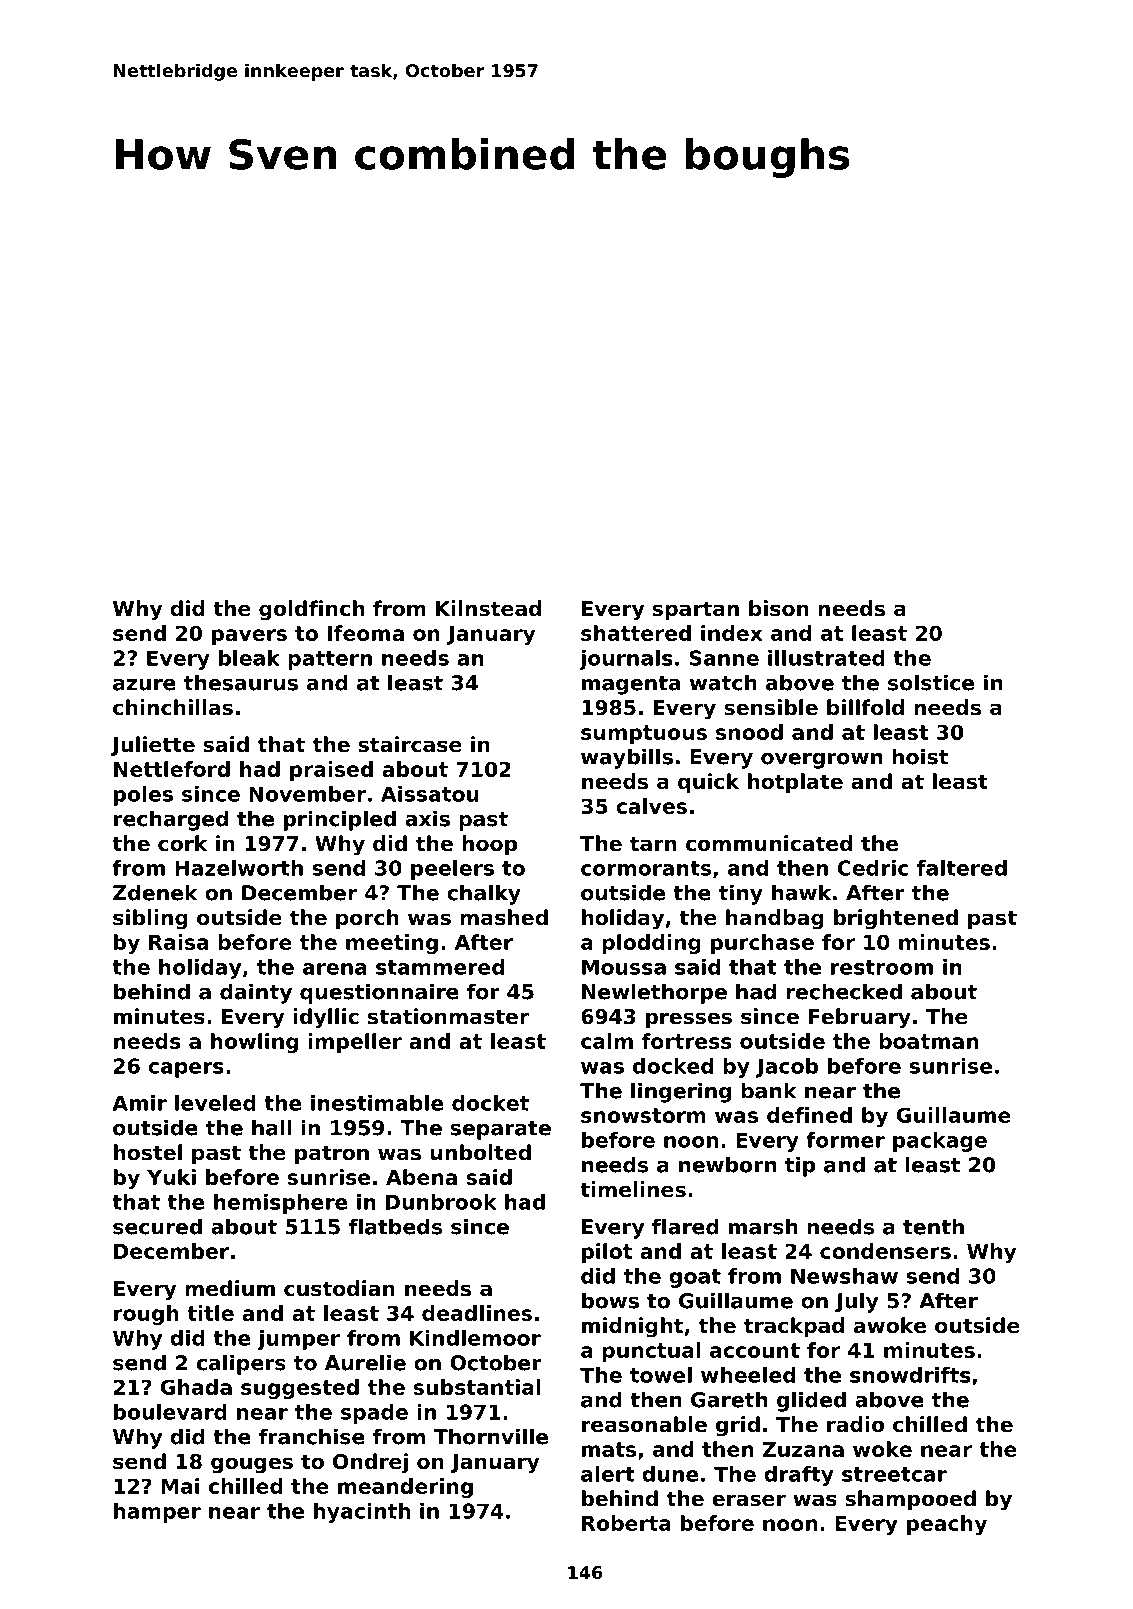 The width and height of the image is (1133, 1609). I want to click on solstice, so click(931, 682).
